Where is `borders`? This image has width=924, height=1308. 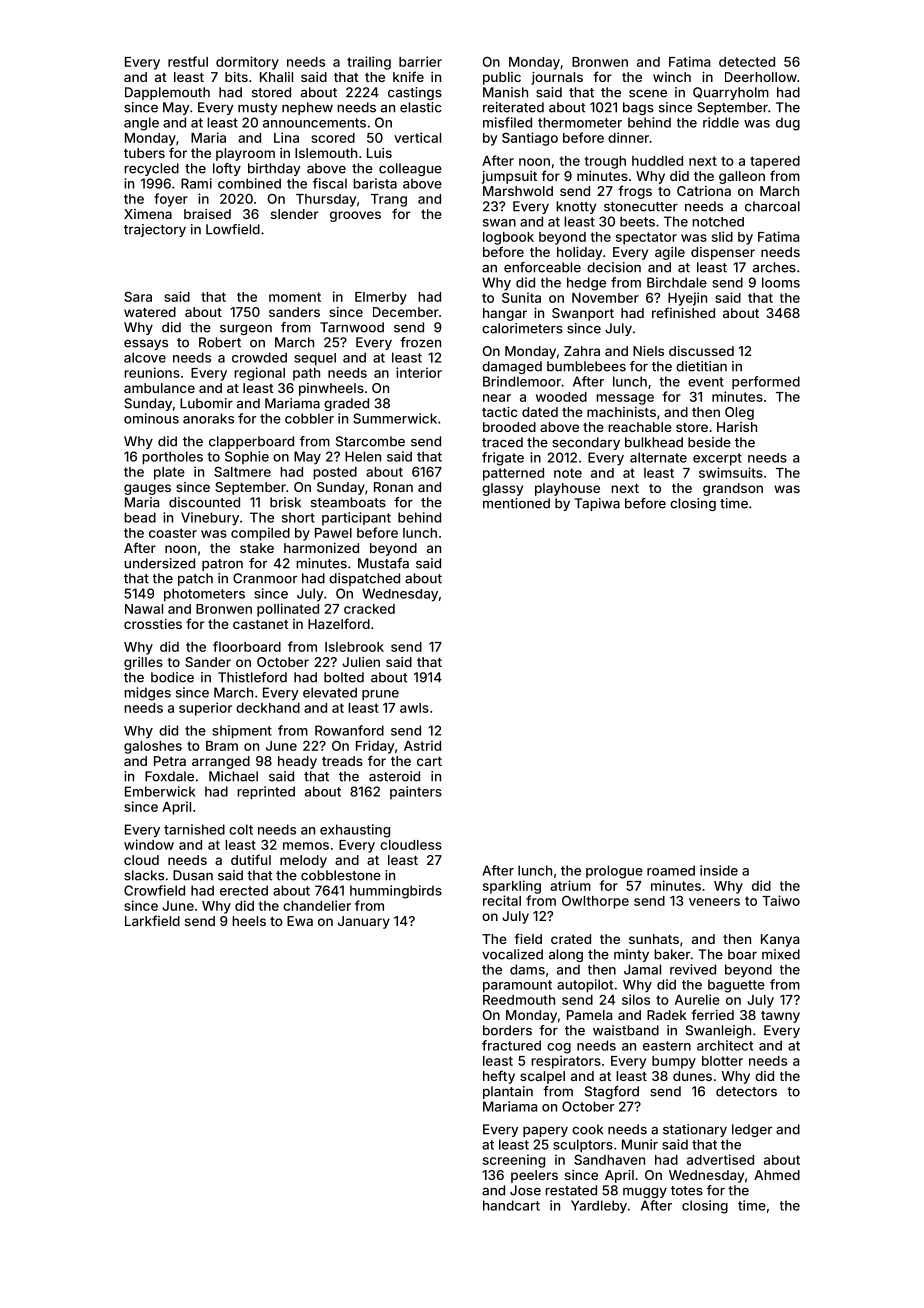
borders is located at coordinates (507, 1030).
